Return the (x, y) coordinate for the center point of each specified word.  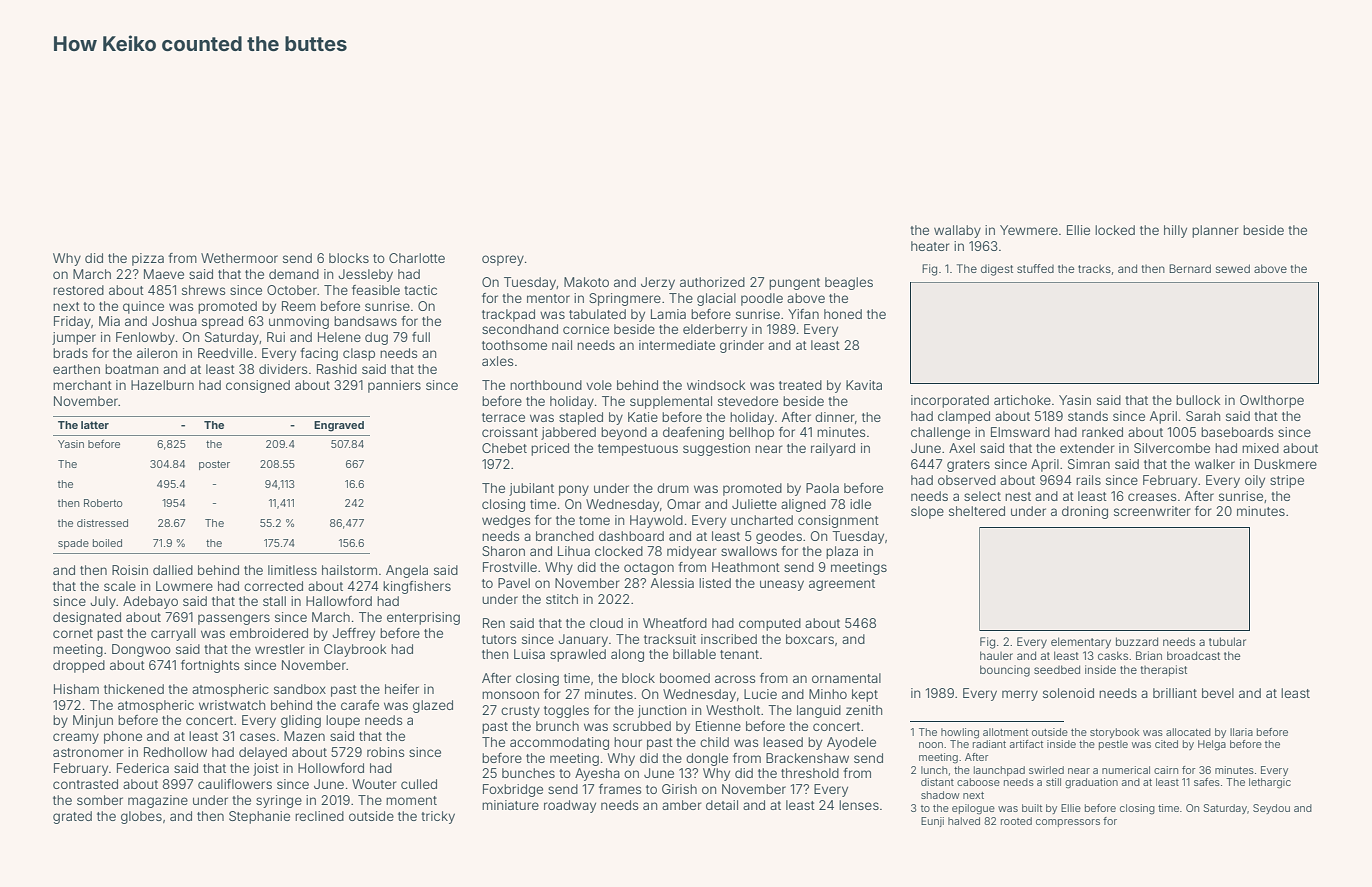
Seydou (1271, 809)
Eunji (932, 822)
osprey (503, 260)
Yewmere (1029, 230)
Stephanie (259, 817)
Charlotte (417, 258)
